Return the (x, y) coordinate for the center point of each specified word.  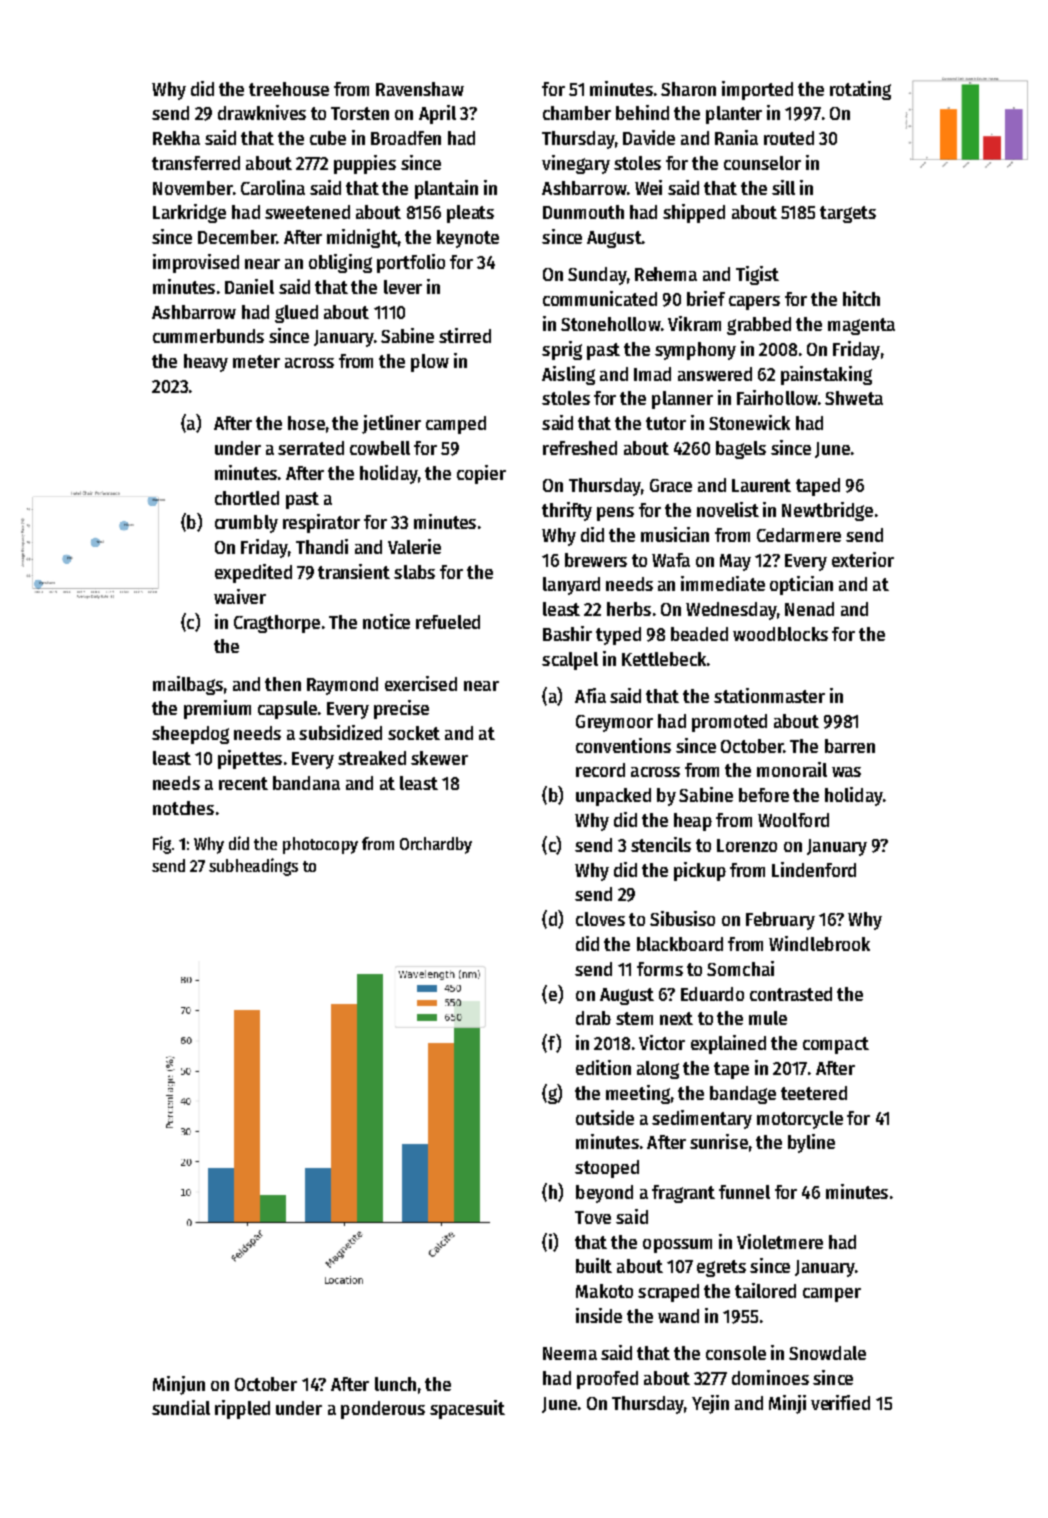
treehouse (289, 89)
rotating (860, 90)
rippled (242, 1409)
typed (618, 636)
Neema (570, 1353)
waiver (240, 596)
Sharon (688, 89)
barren (850, 746)
